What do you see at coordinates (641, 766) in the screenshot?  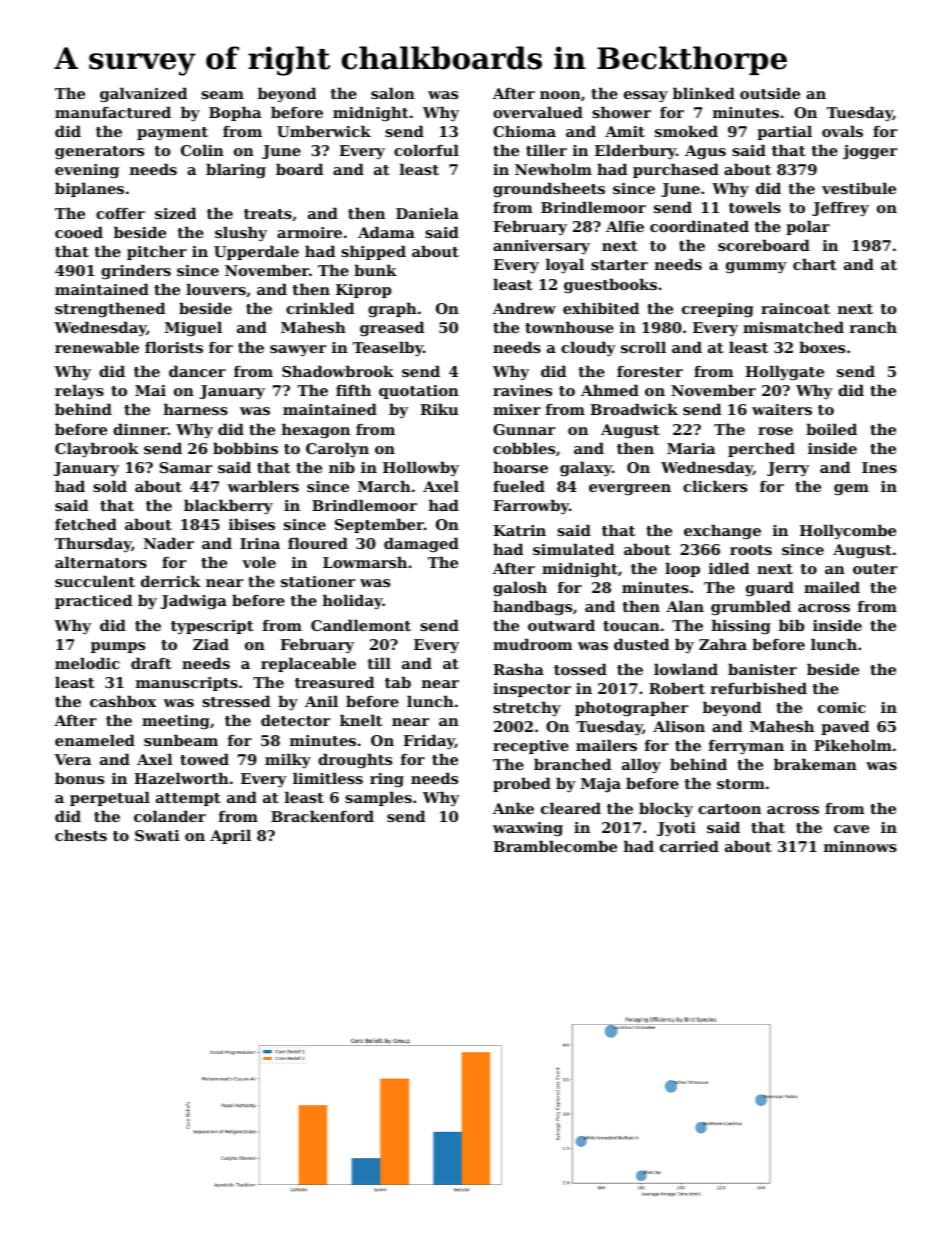 I see `alloy` at bounding box center [641, 766].
